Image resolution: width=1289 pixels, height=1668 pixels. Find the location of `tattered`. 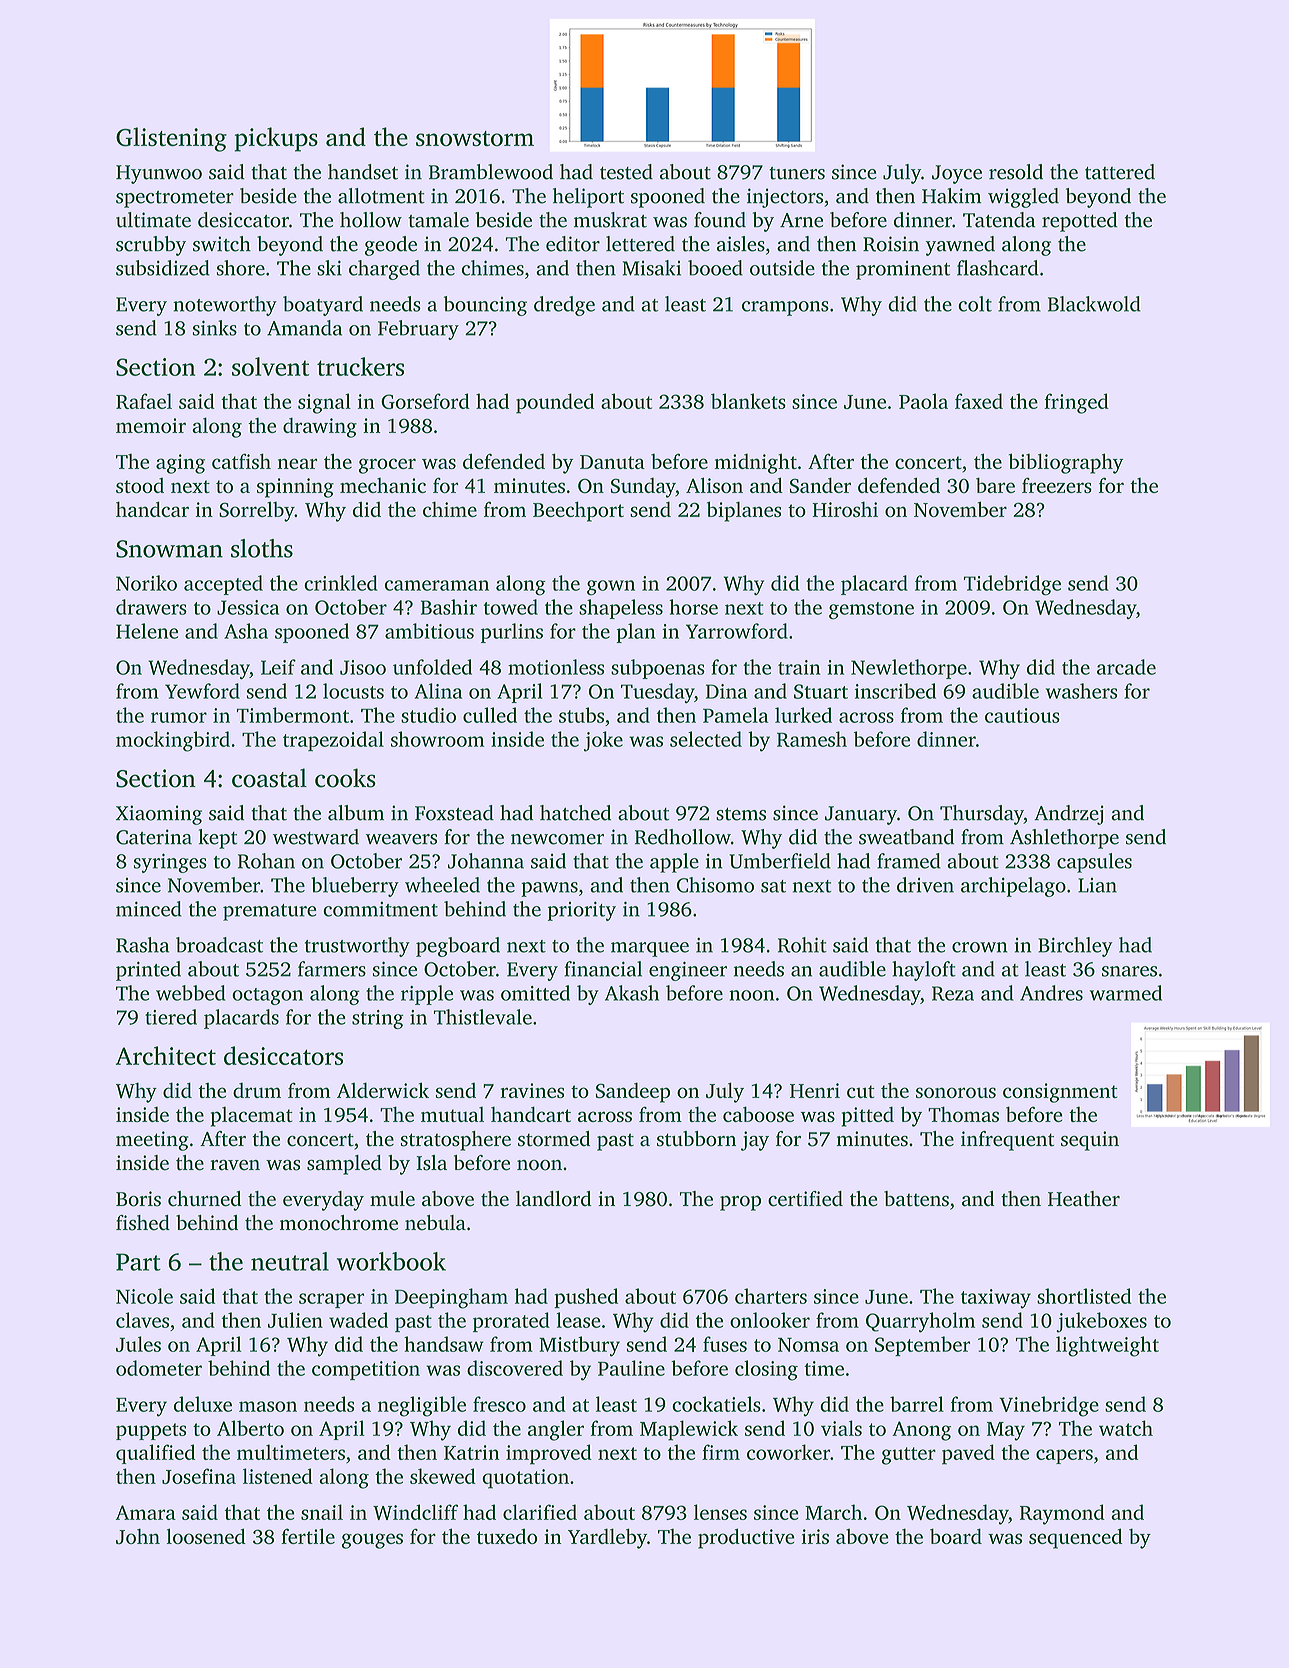

tattered is located at coordinates (1120, 172).
